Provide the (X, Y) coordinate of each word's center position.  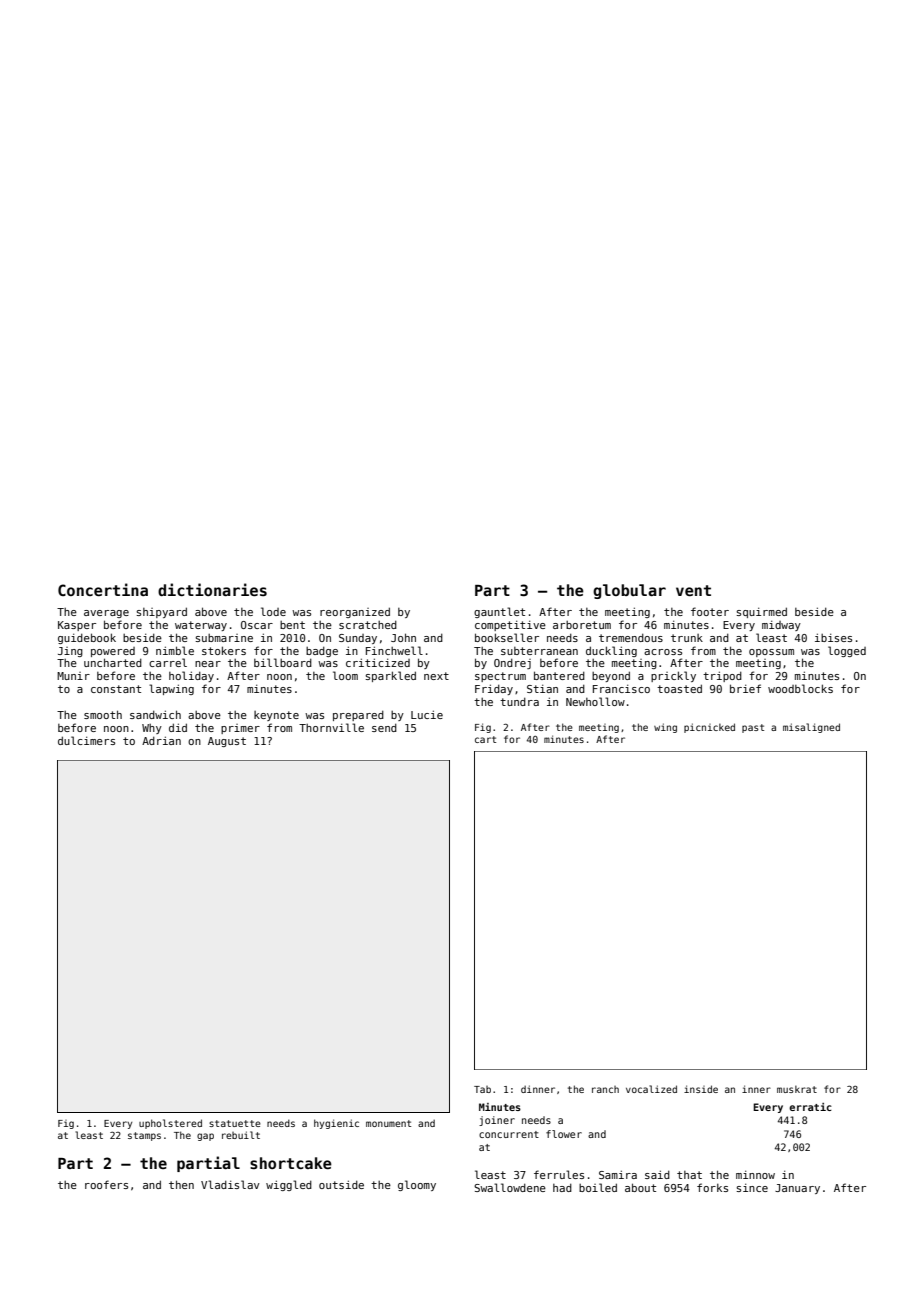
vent (693, 590)
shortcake (291, 1163)
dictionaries (212, 589)
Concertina (103, 589)
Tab (482, 1089)
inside (701, 1089)
